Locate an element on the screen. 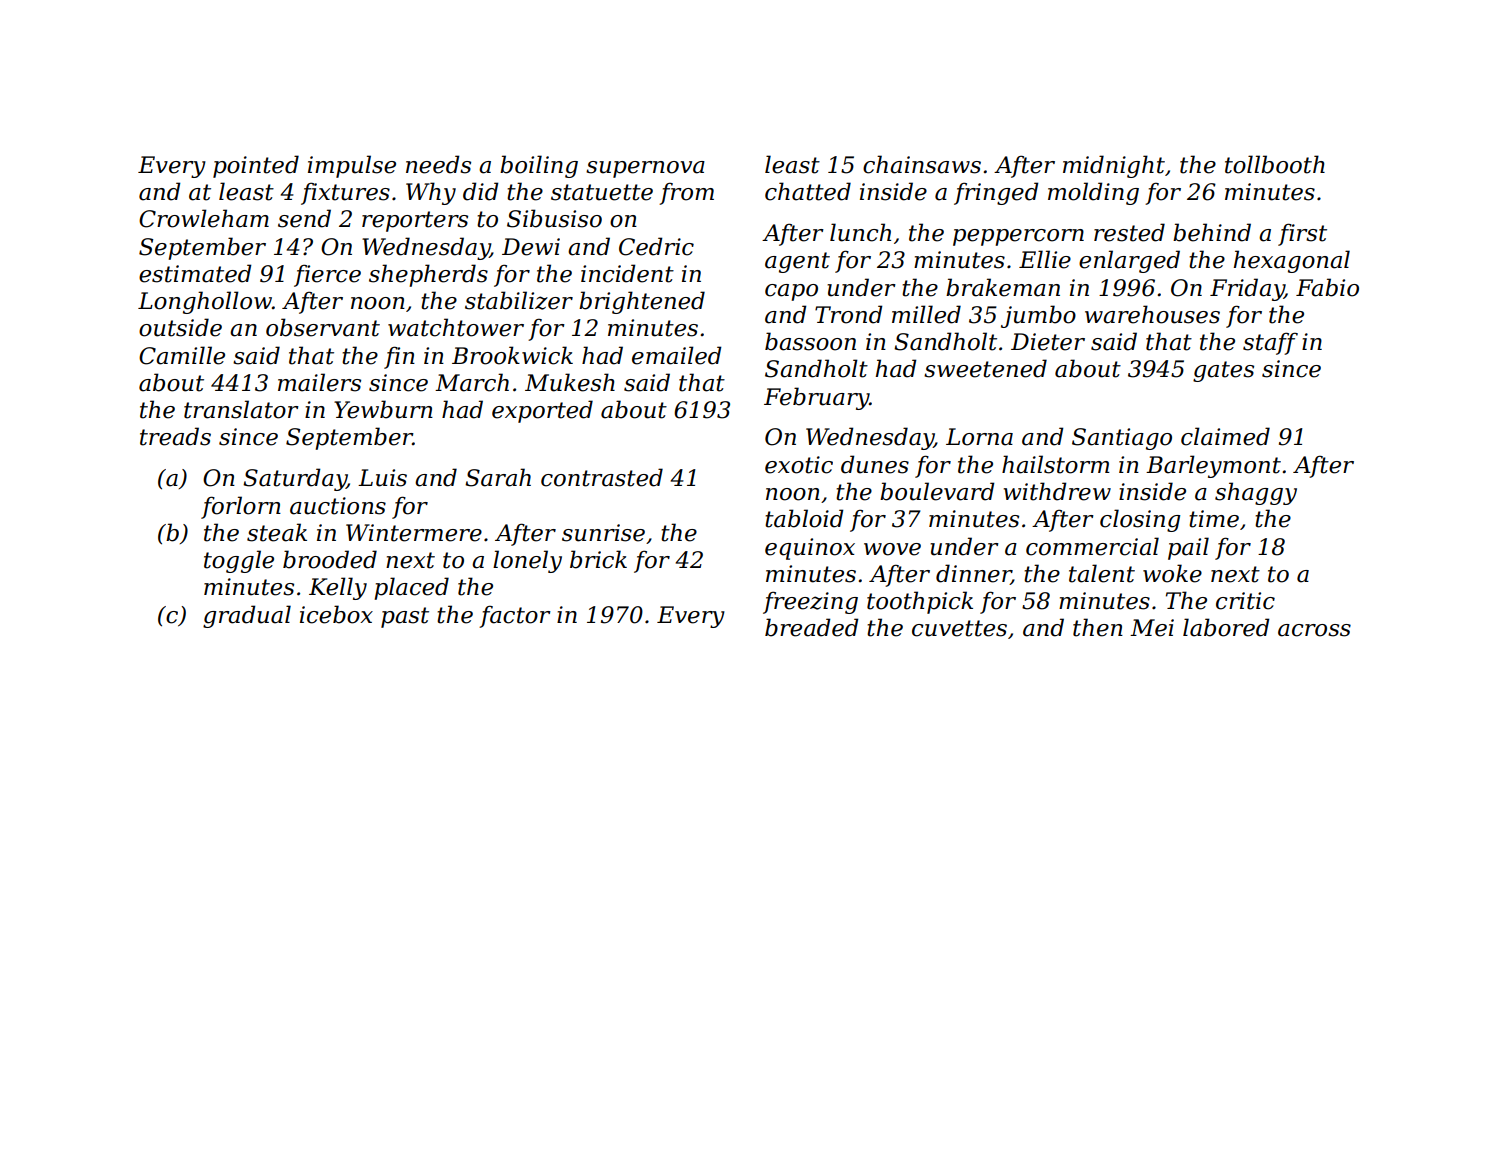 This screenshot has height=1159, width=1500. gradual is located at coordinates (247, 616).
